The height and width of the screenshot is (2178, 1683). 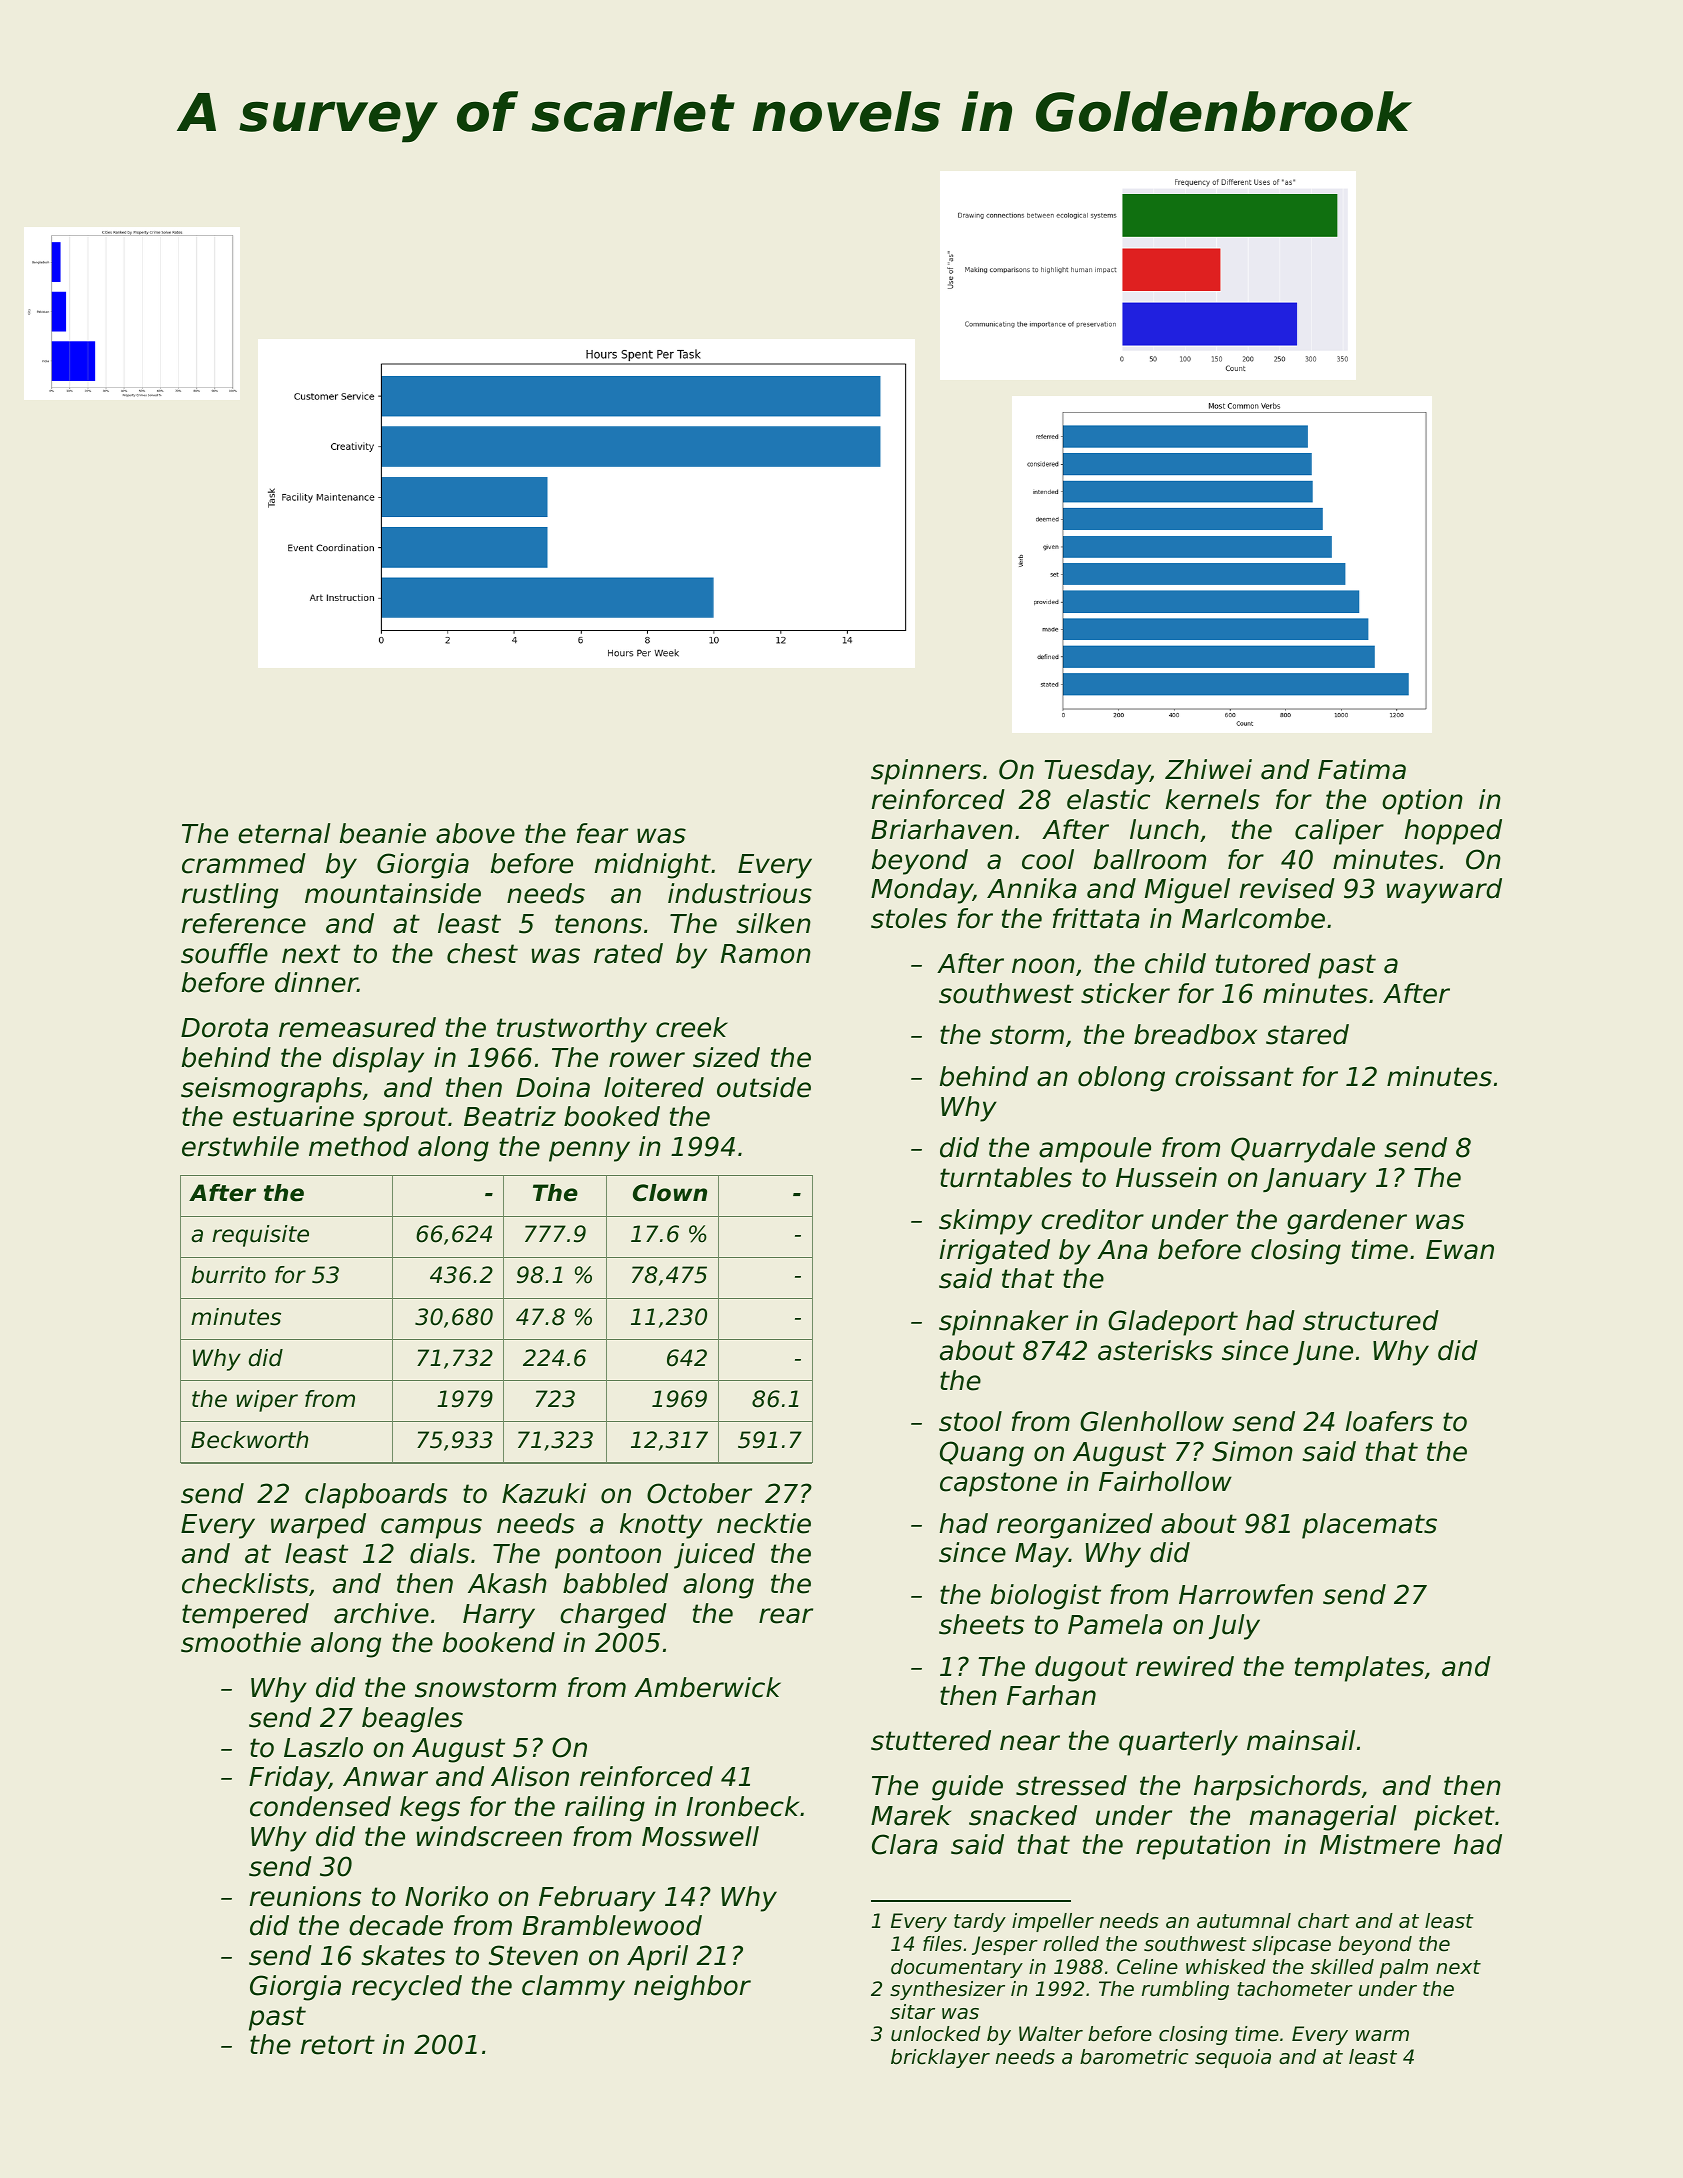 What do you see at coordinates (507, 1583) in the screenshot?
I see `Akash` at bounding box center [507, 1583].
